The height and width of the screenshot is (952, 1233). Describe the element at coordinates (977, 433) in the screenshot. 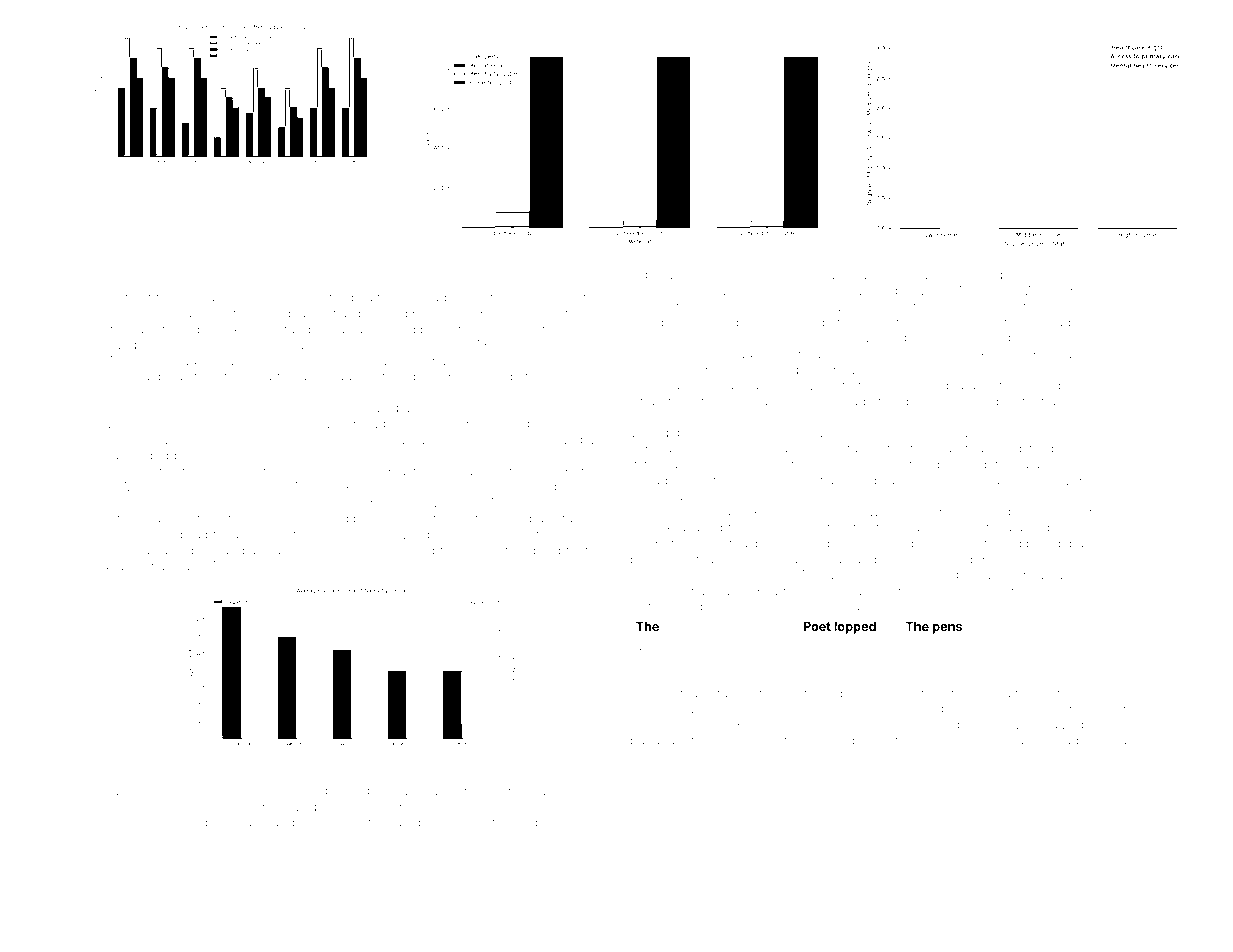

I see `albatrosses` at that location.
